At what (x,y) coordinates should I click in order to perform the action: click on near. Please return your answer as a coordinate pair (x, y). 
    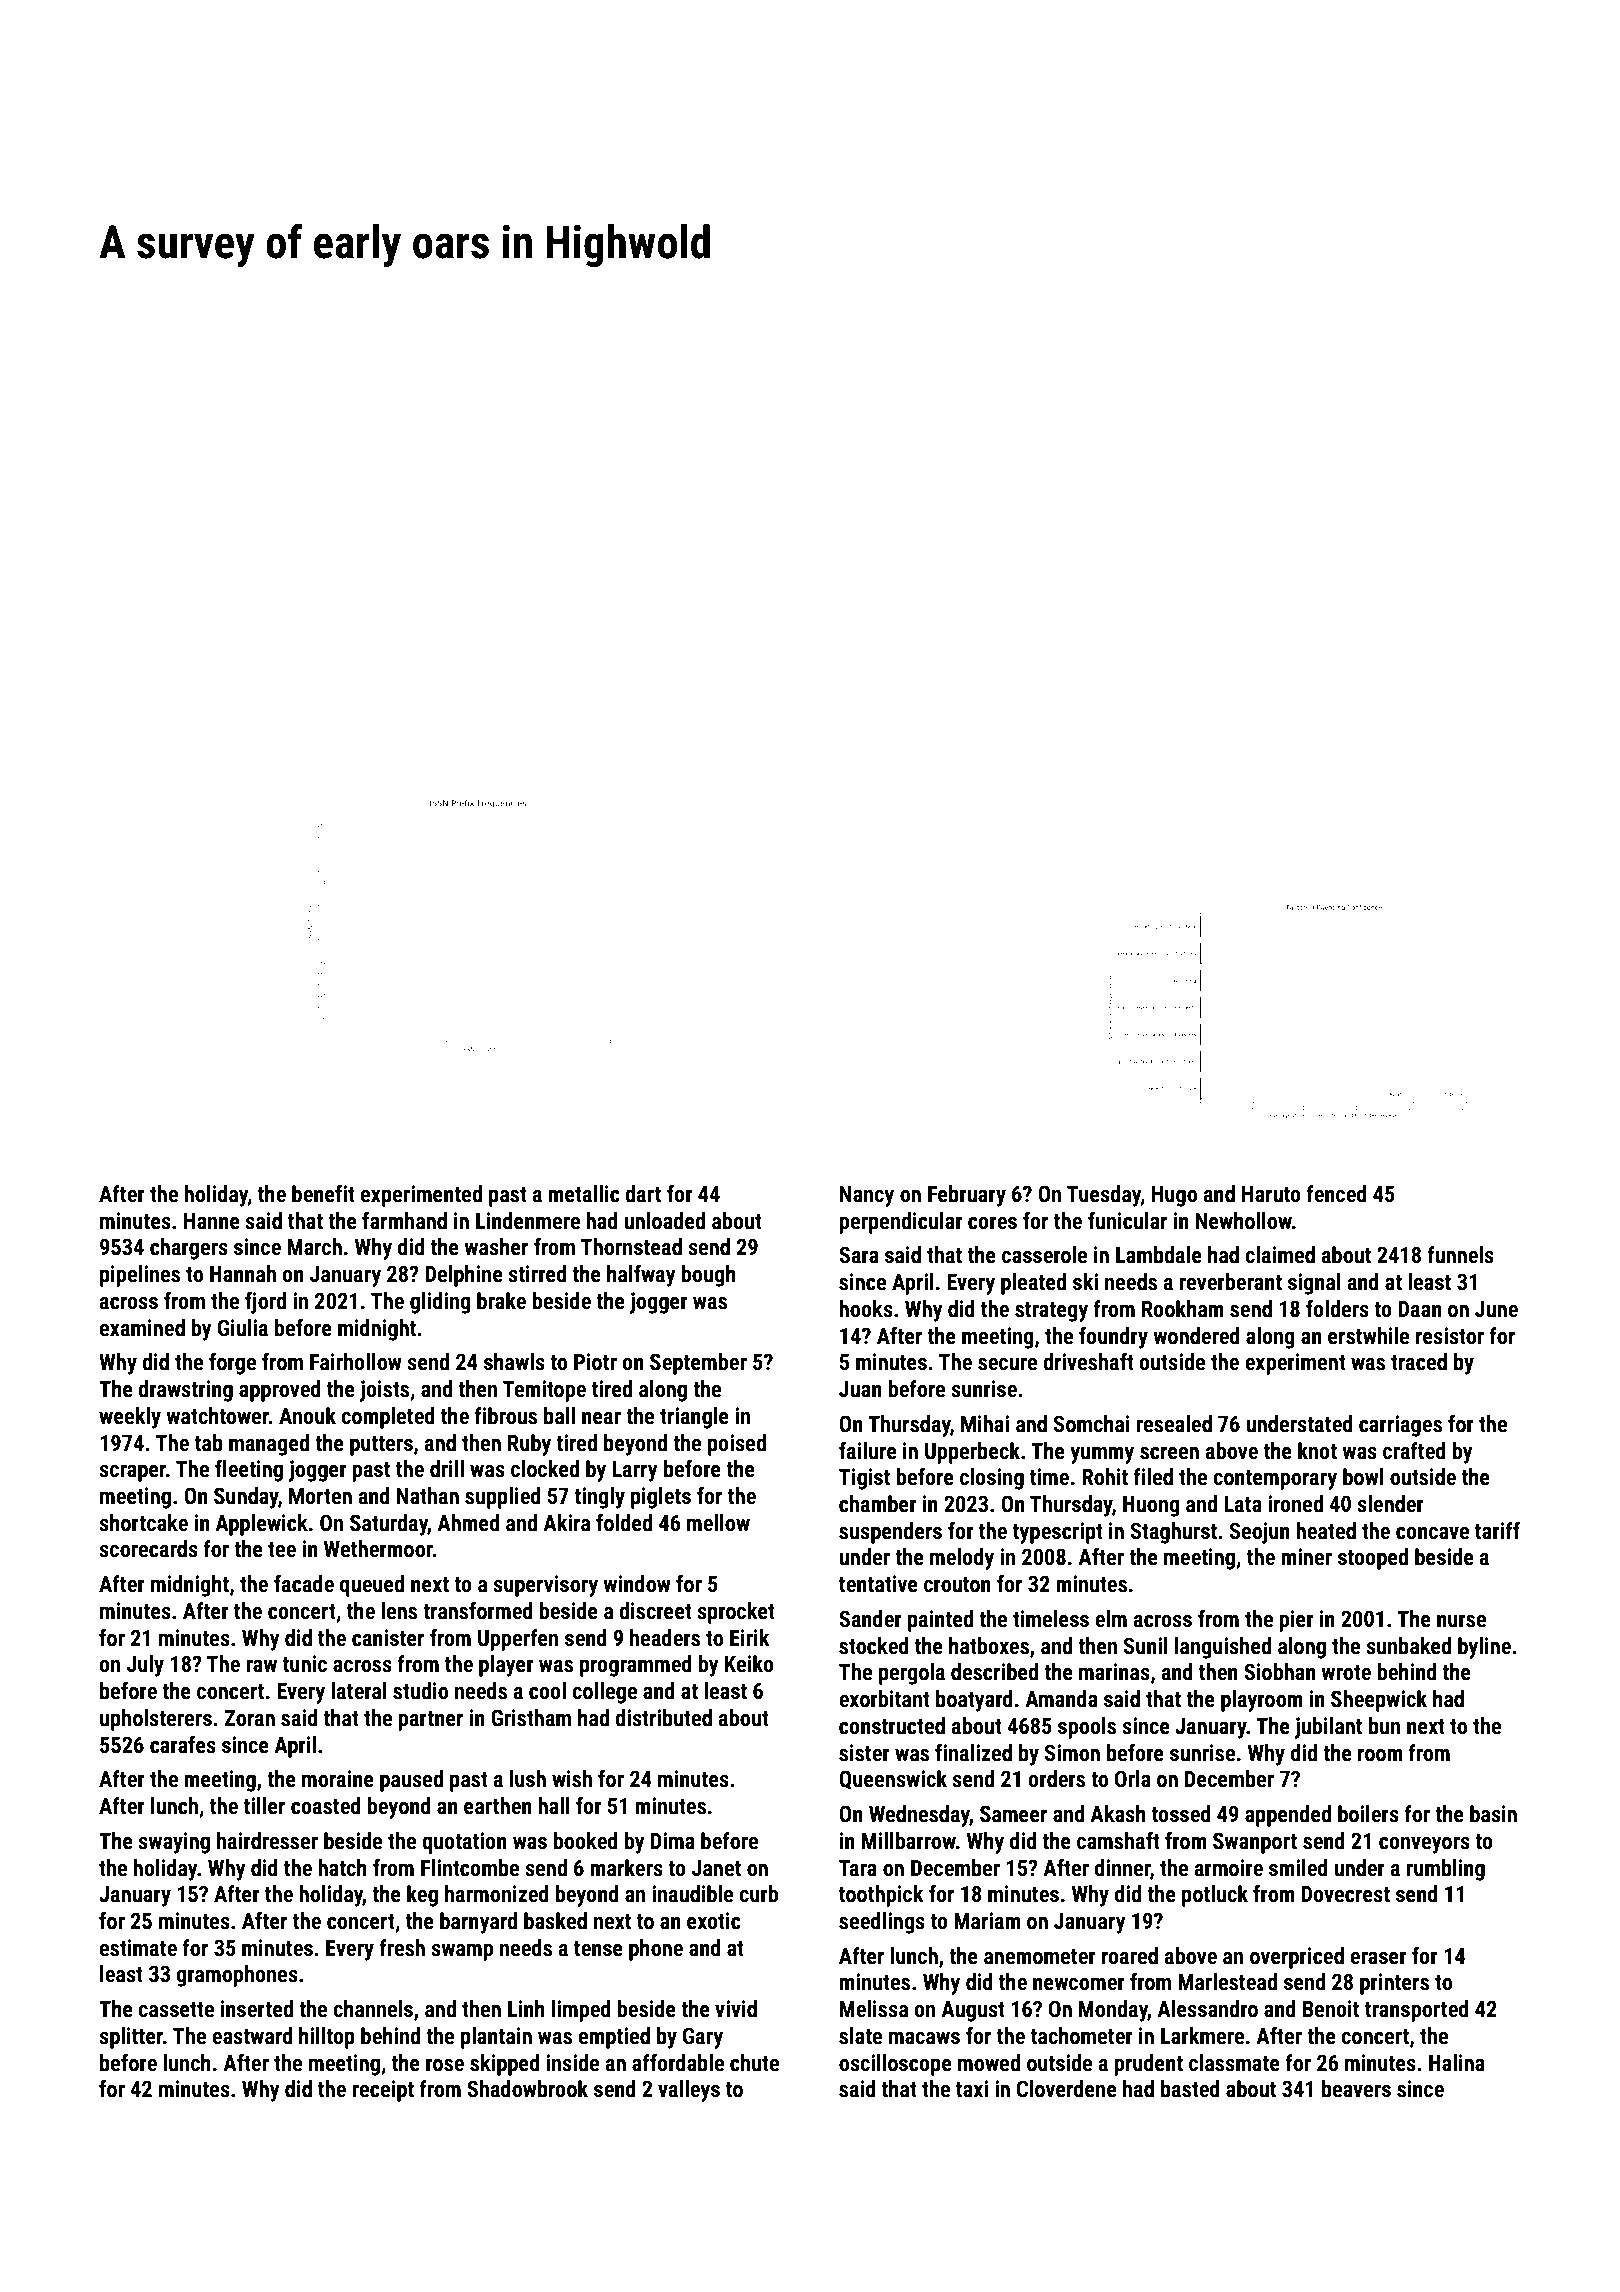
    Looking at the image, I should click on (601, 1418).
